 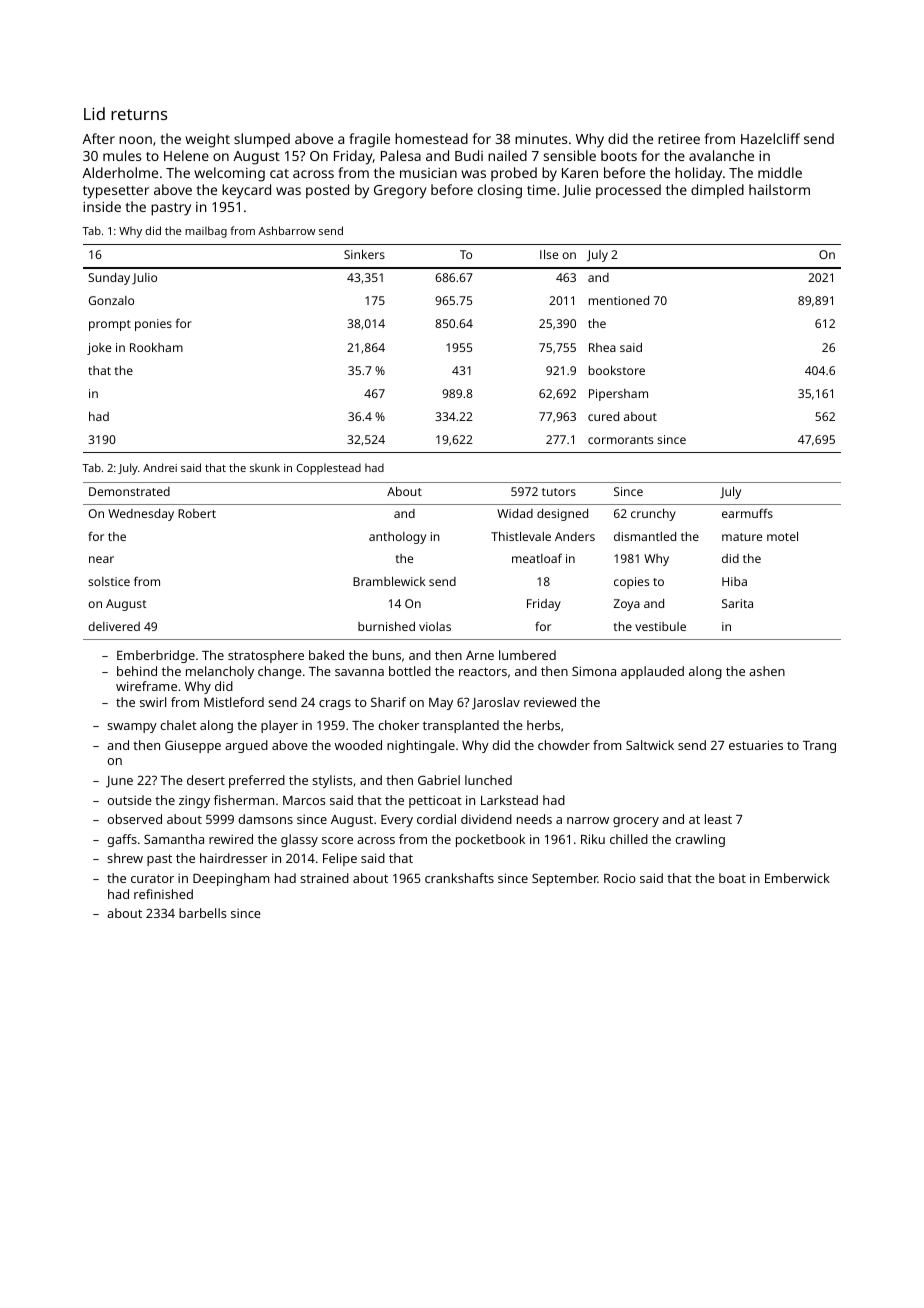 What do you see at coordinates (287, 230) in the page?
I see `Ashbarrow` at bounding box center [287, 230].
